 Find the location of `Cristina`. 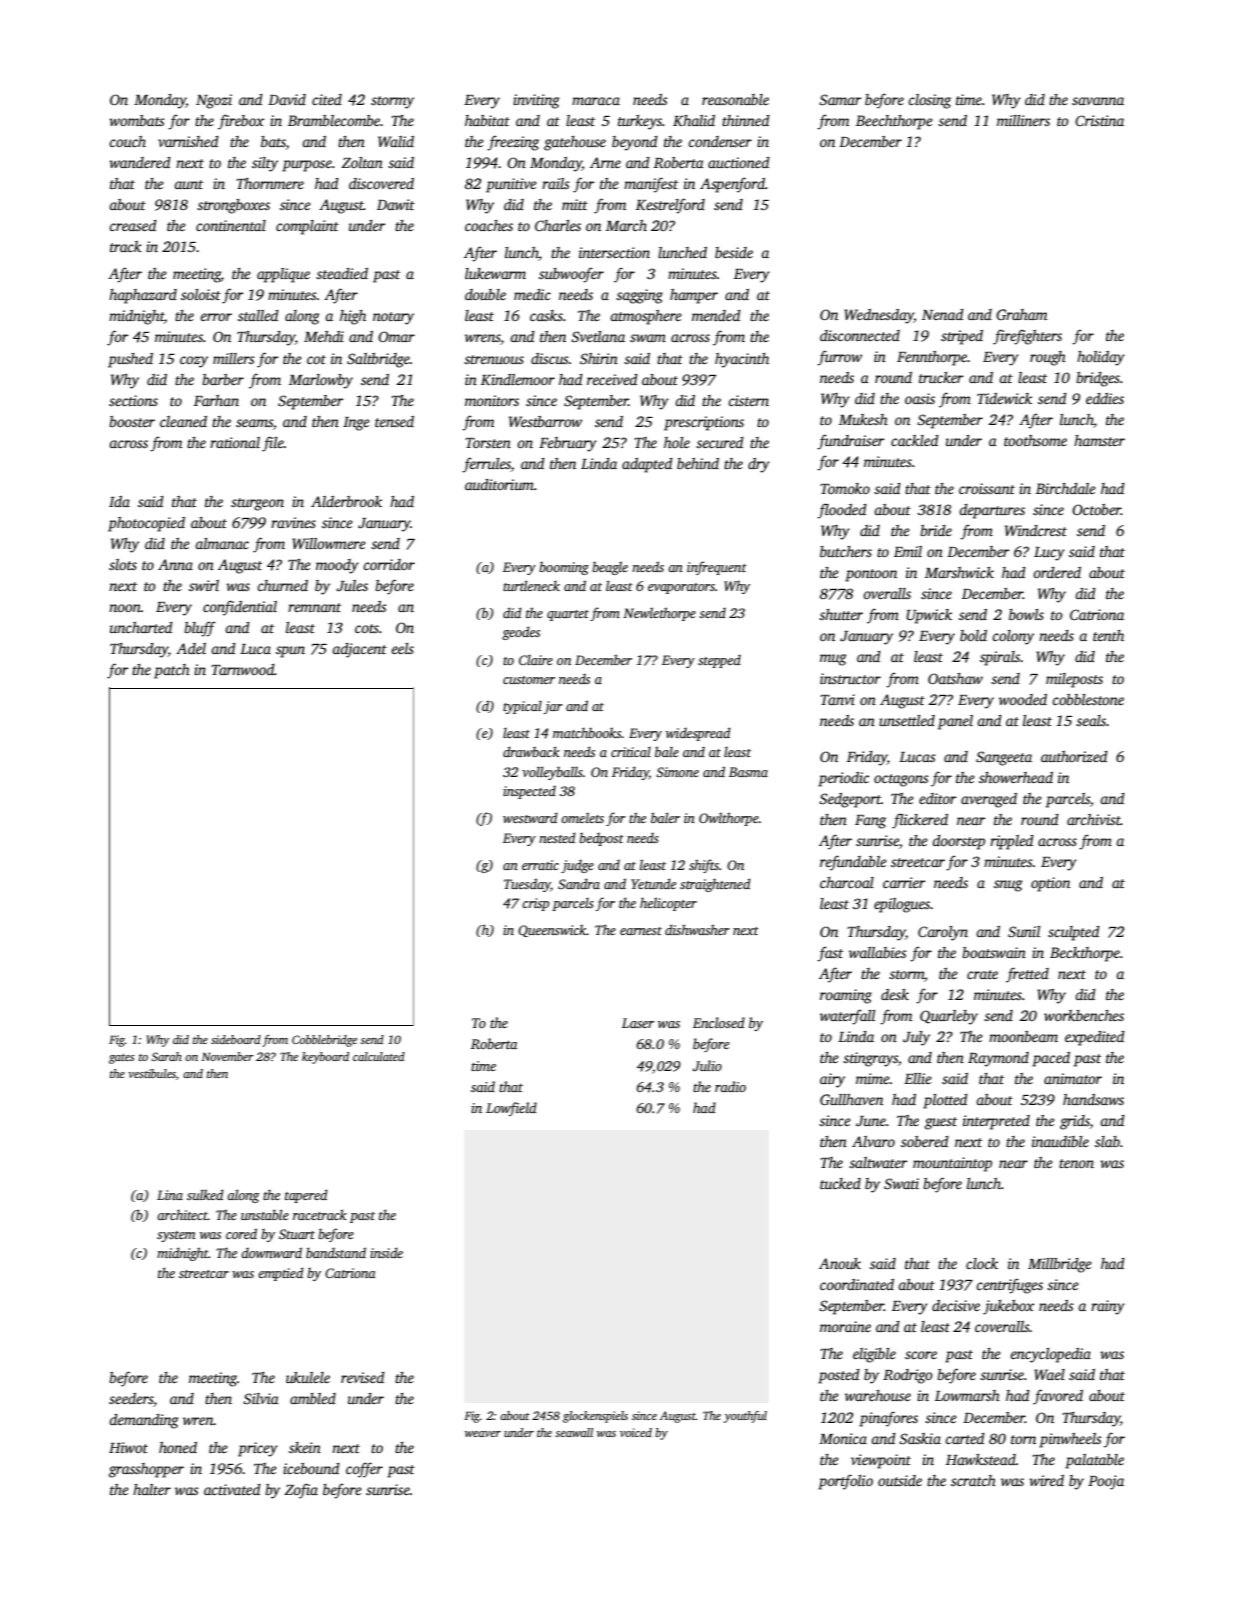

Cristina is located at coordinates (1099, 120).
